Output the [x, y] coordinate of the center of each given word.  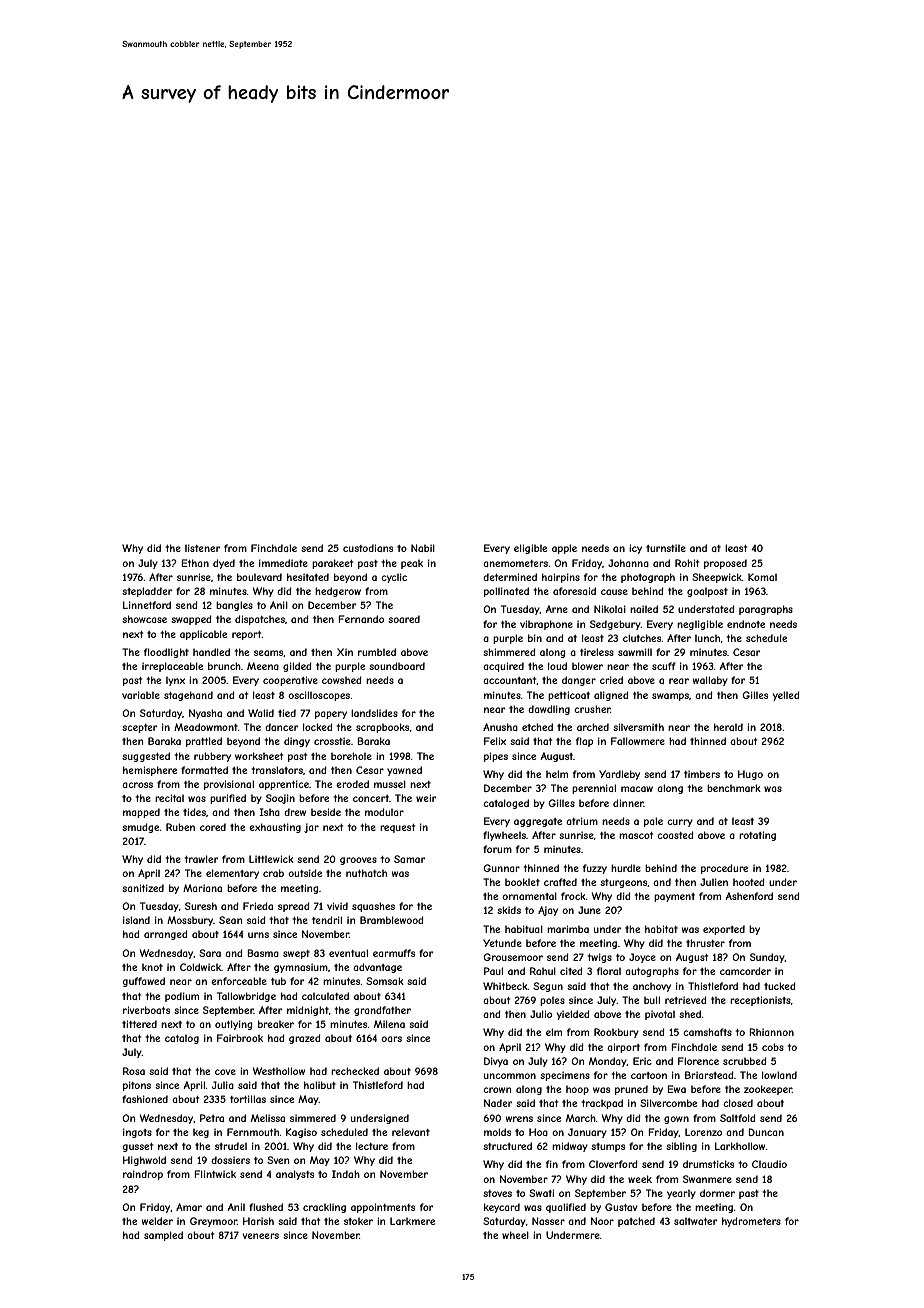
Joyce [642, 958]
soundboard [397, 666]
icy [635, 549]
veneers [260, 1236]
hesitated [308, 577]
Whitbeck [505, 986]
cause [614, 592]
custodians [368, 548]
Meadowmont [206, 727]
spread [294, 907]
